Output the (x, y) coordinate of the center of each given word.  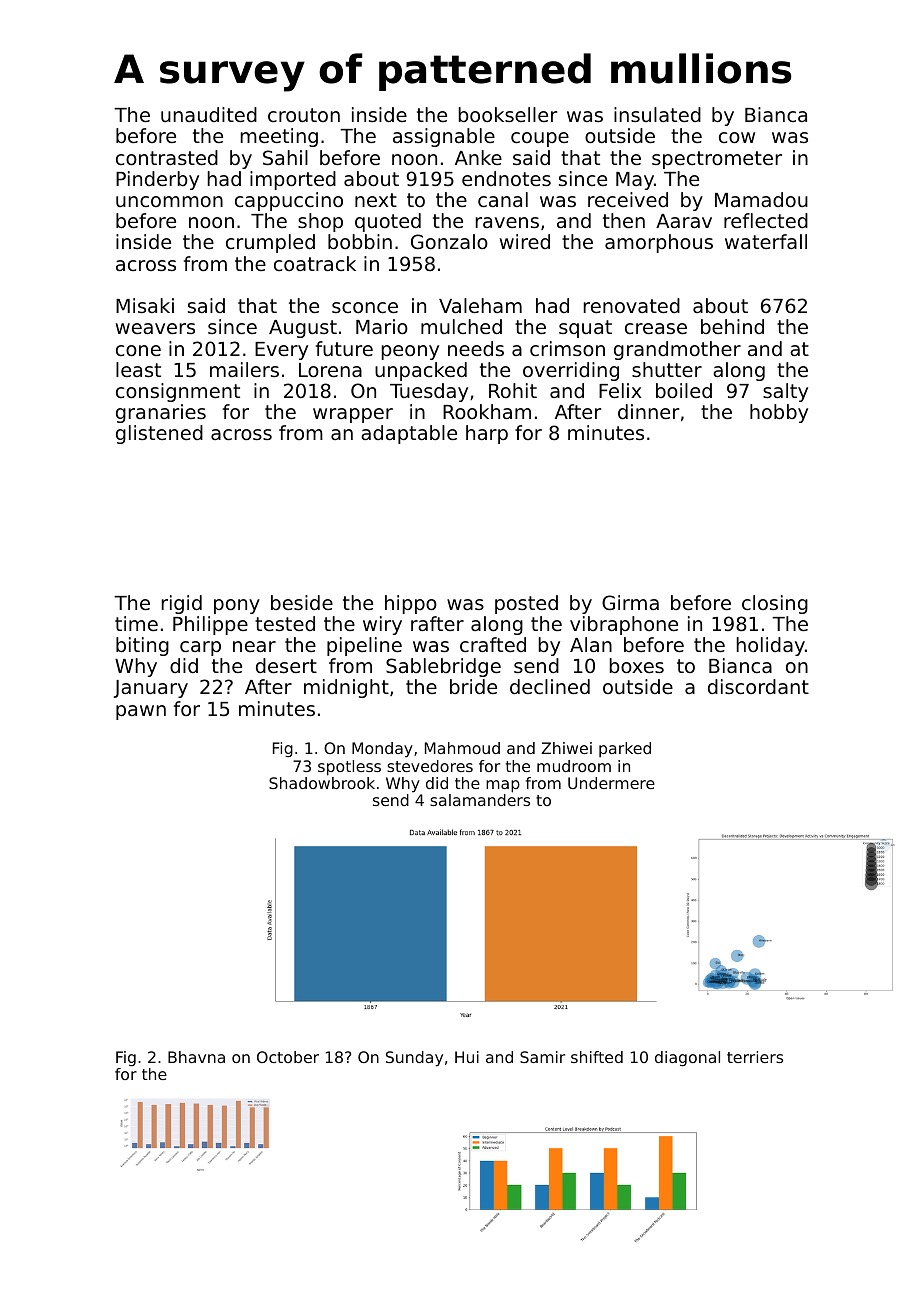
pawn (141, 712)
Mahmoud (462, 748)
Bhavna (196, 1057)
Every (281, 351)
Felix (620, 390)
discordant (758, 686)
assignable (444, 137)
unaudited (209, 114)
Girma (630, 602)
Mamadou (761, 199)
